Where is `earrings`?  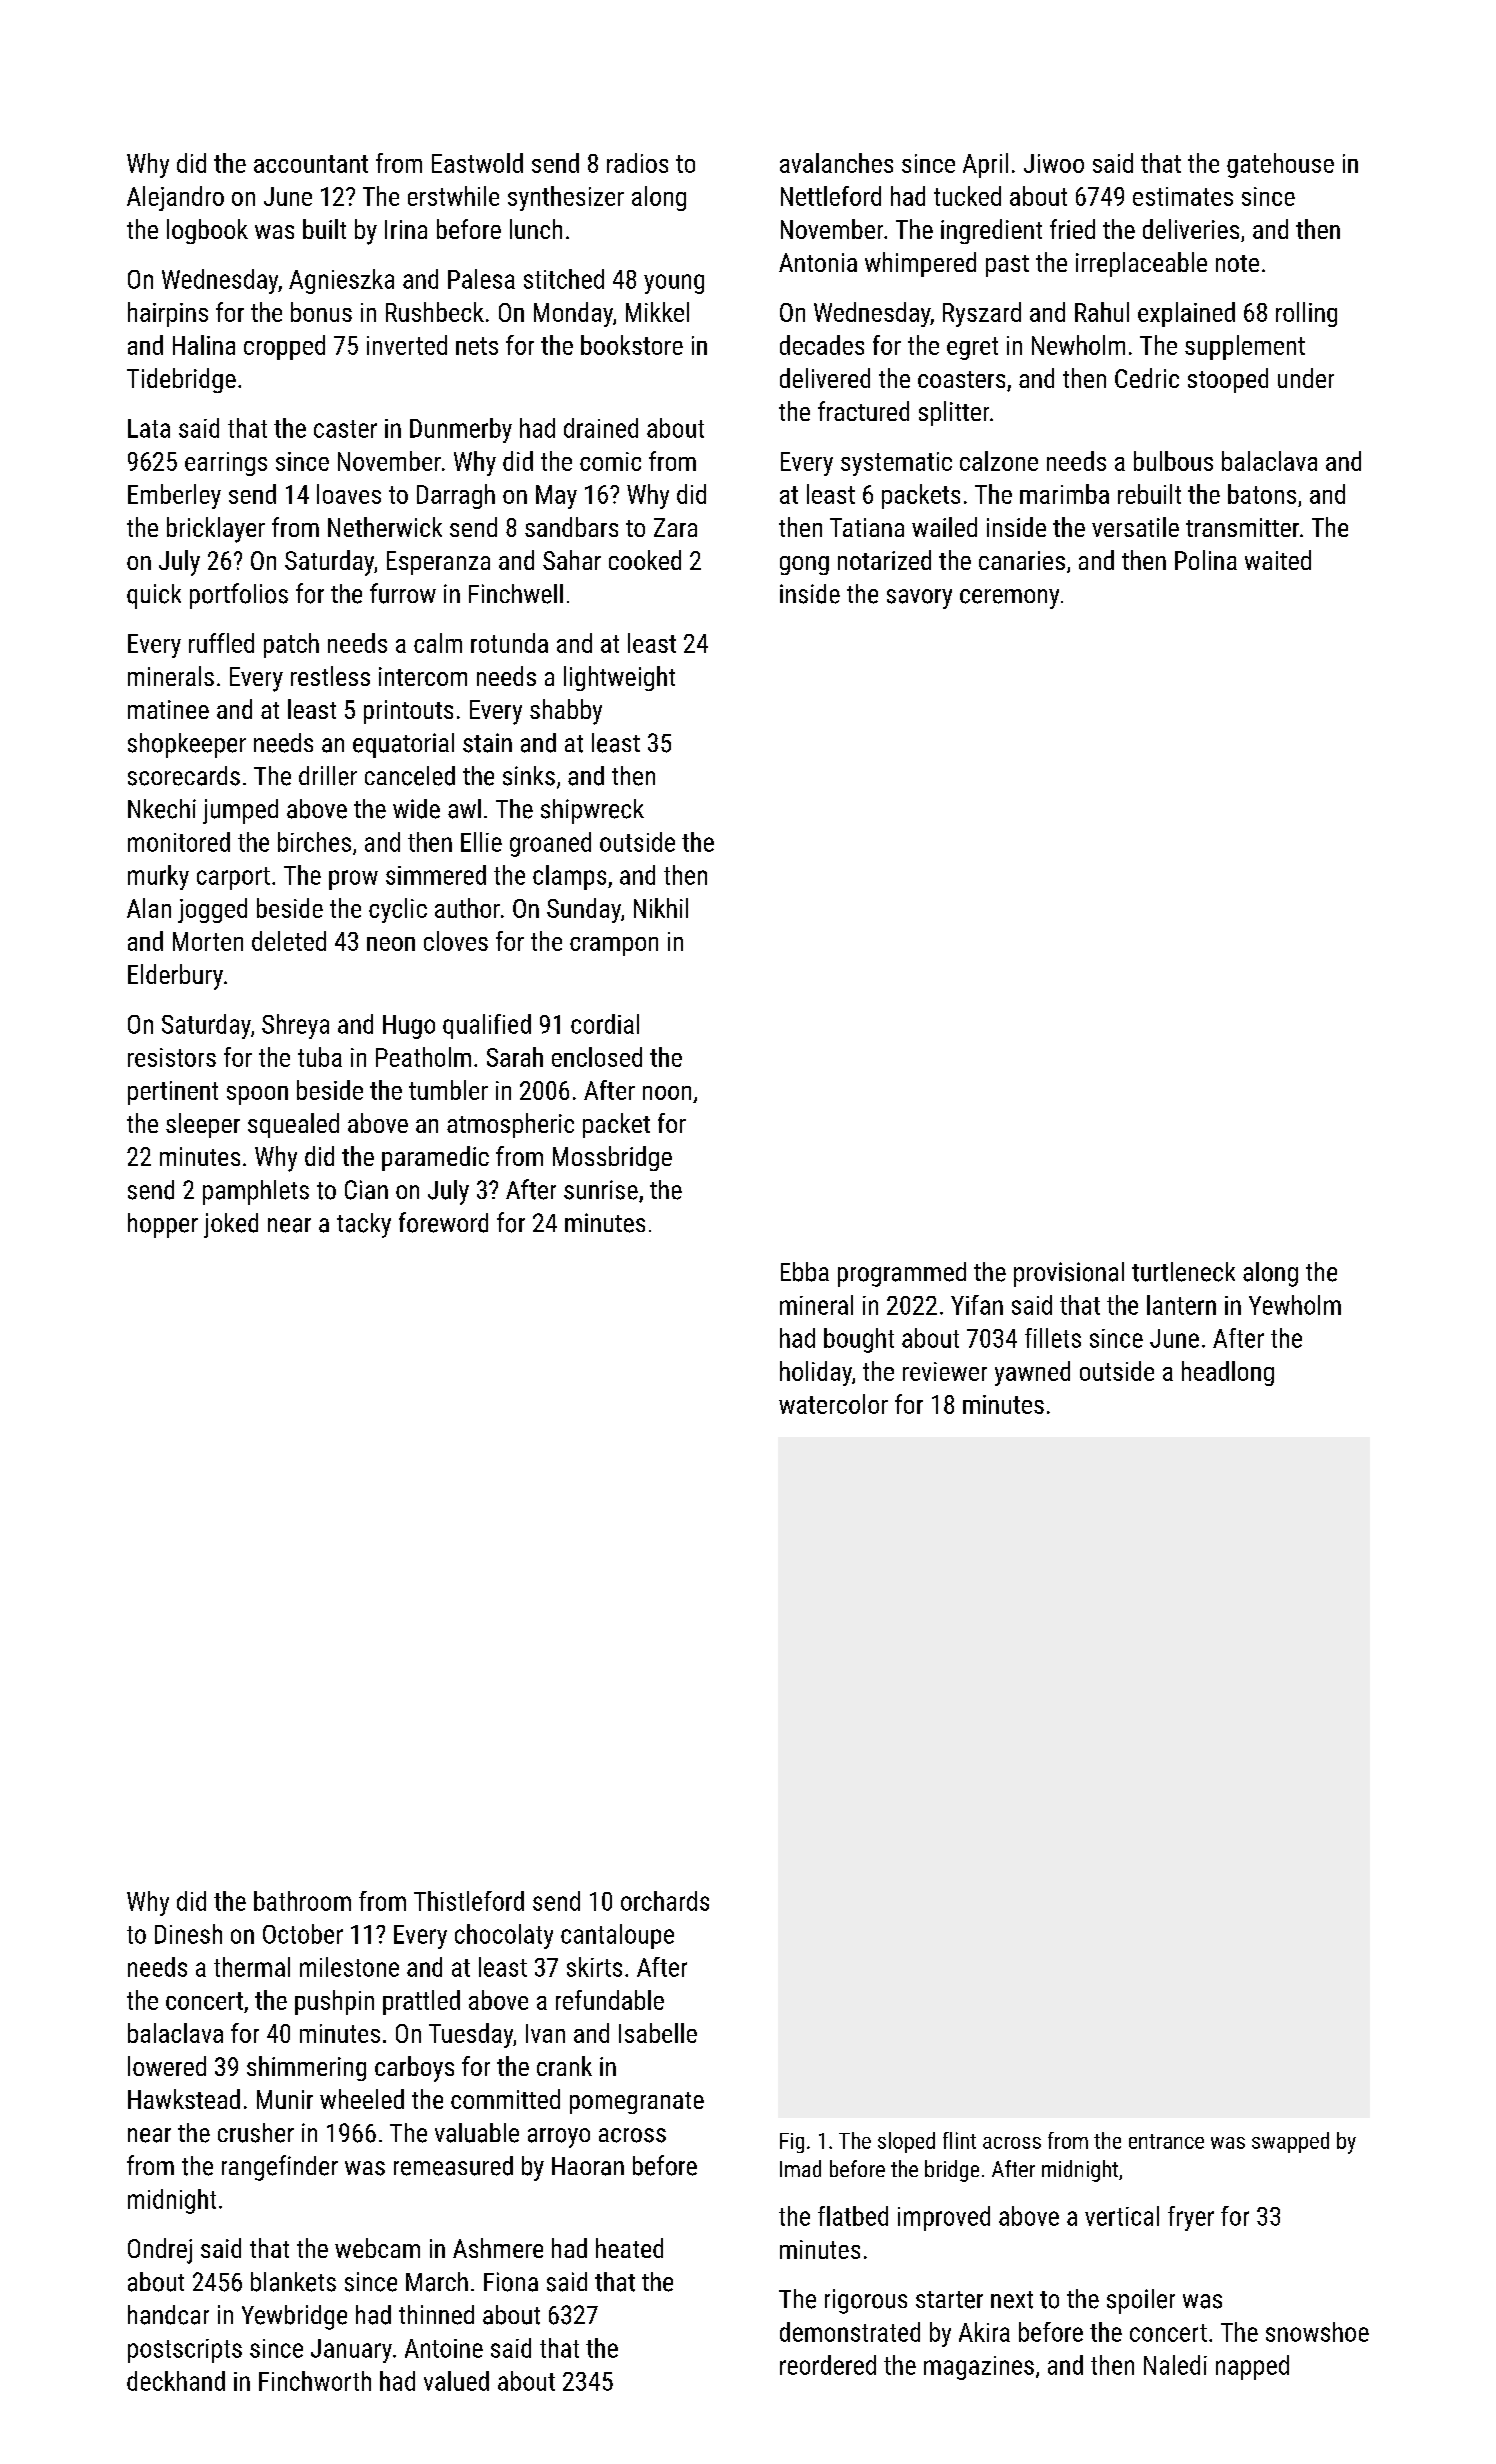
earrings is located at coordinates (226, 464).
